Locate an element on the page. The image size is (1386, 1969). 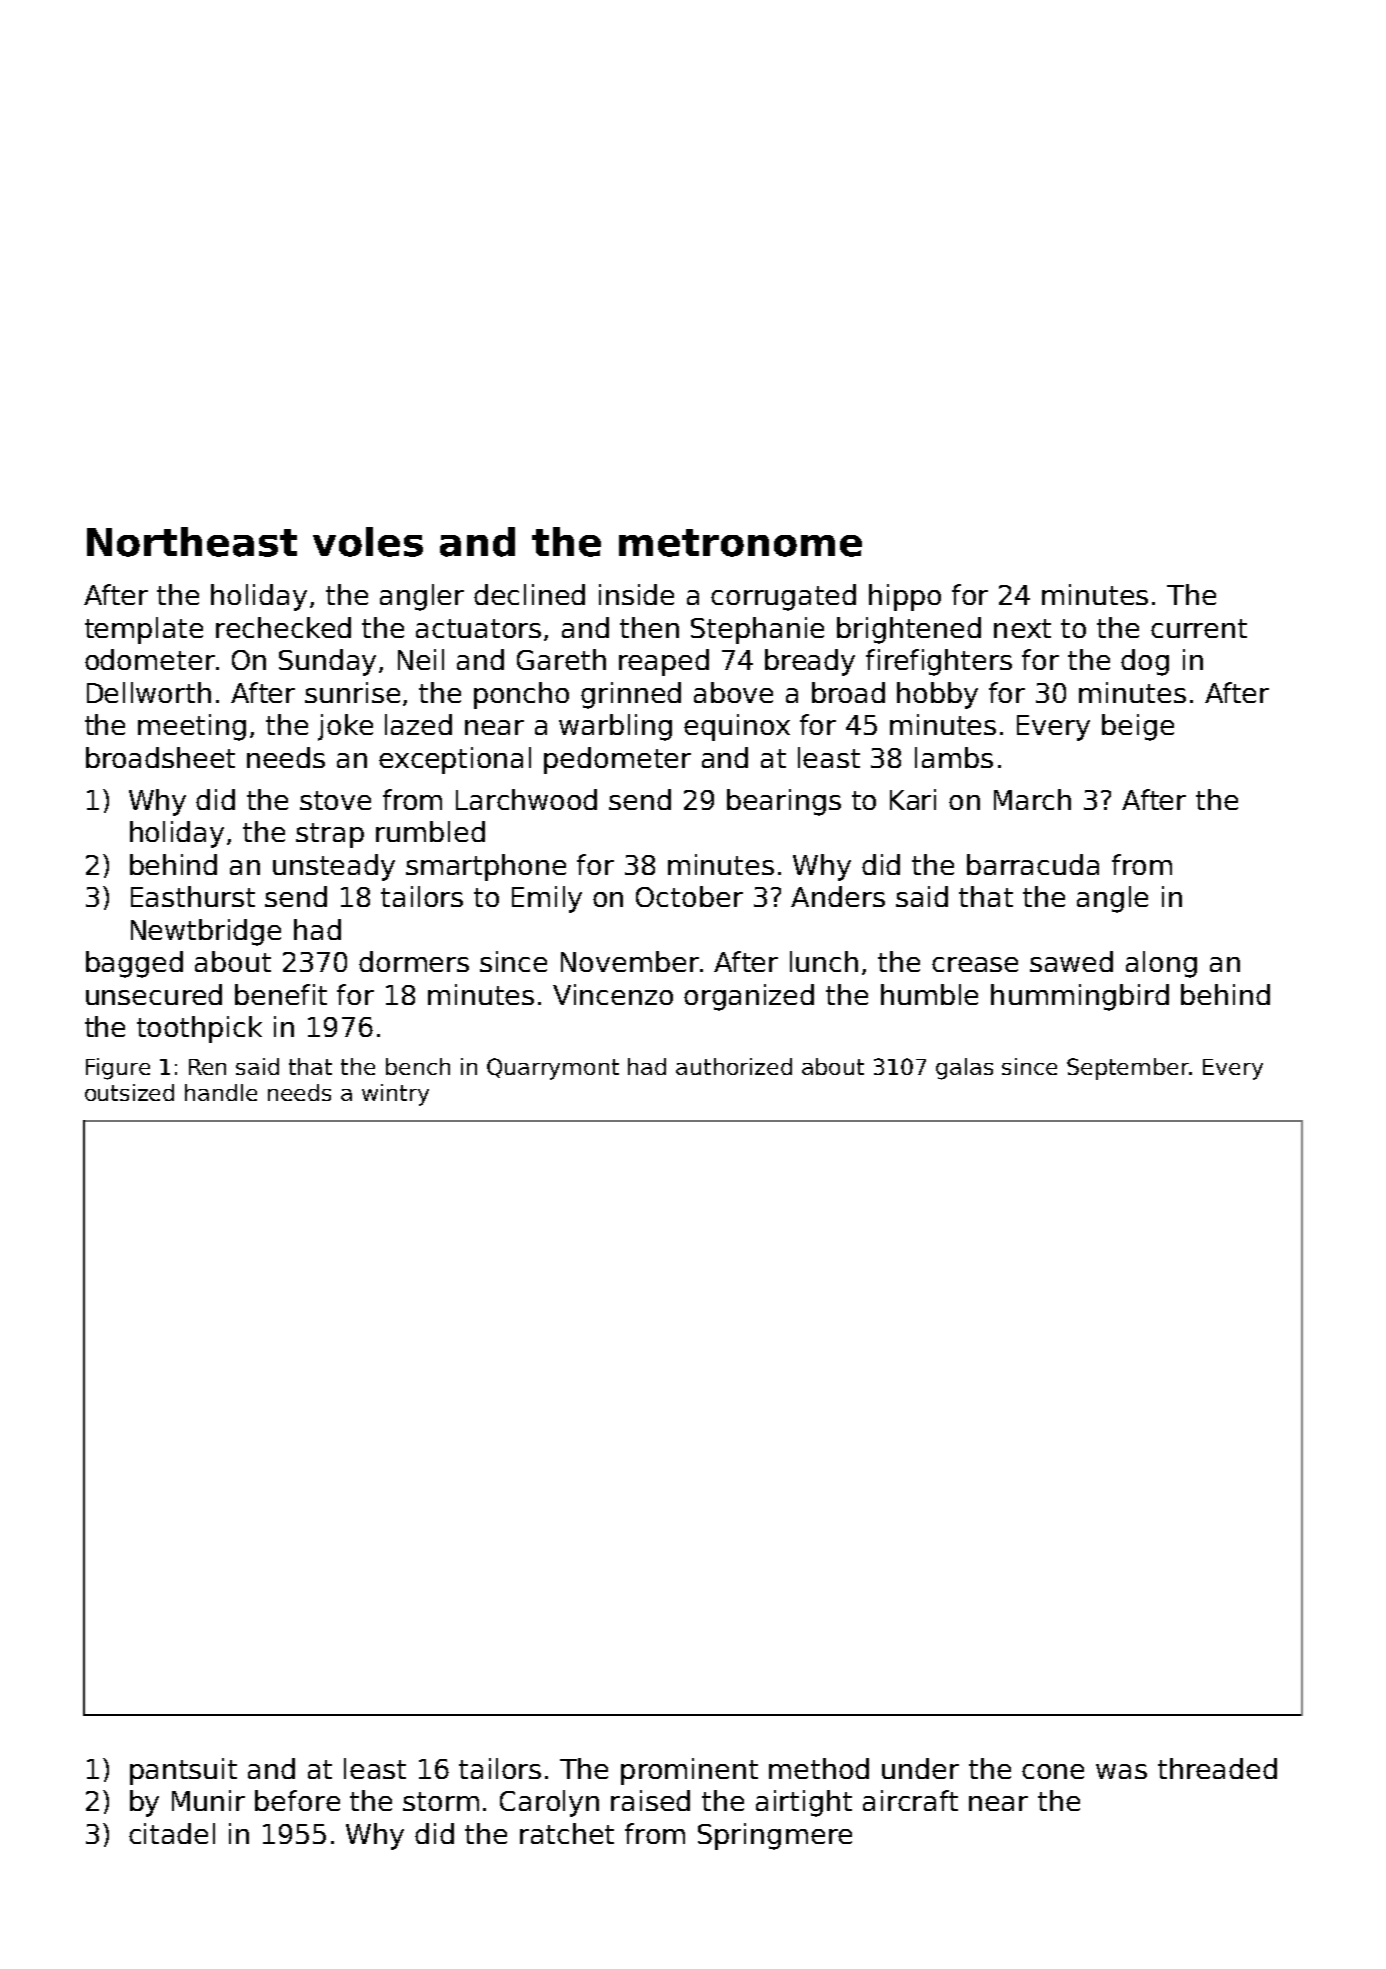
threaded is located at coordinates (1217, 1768).
